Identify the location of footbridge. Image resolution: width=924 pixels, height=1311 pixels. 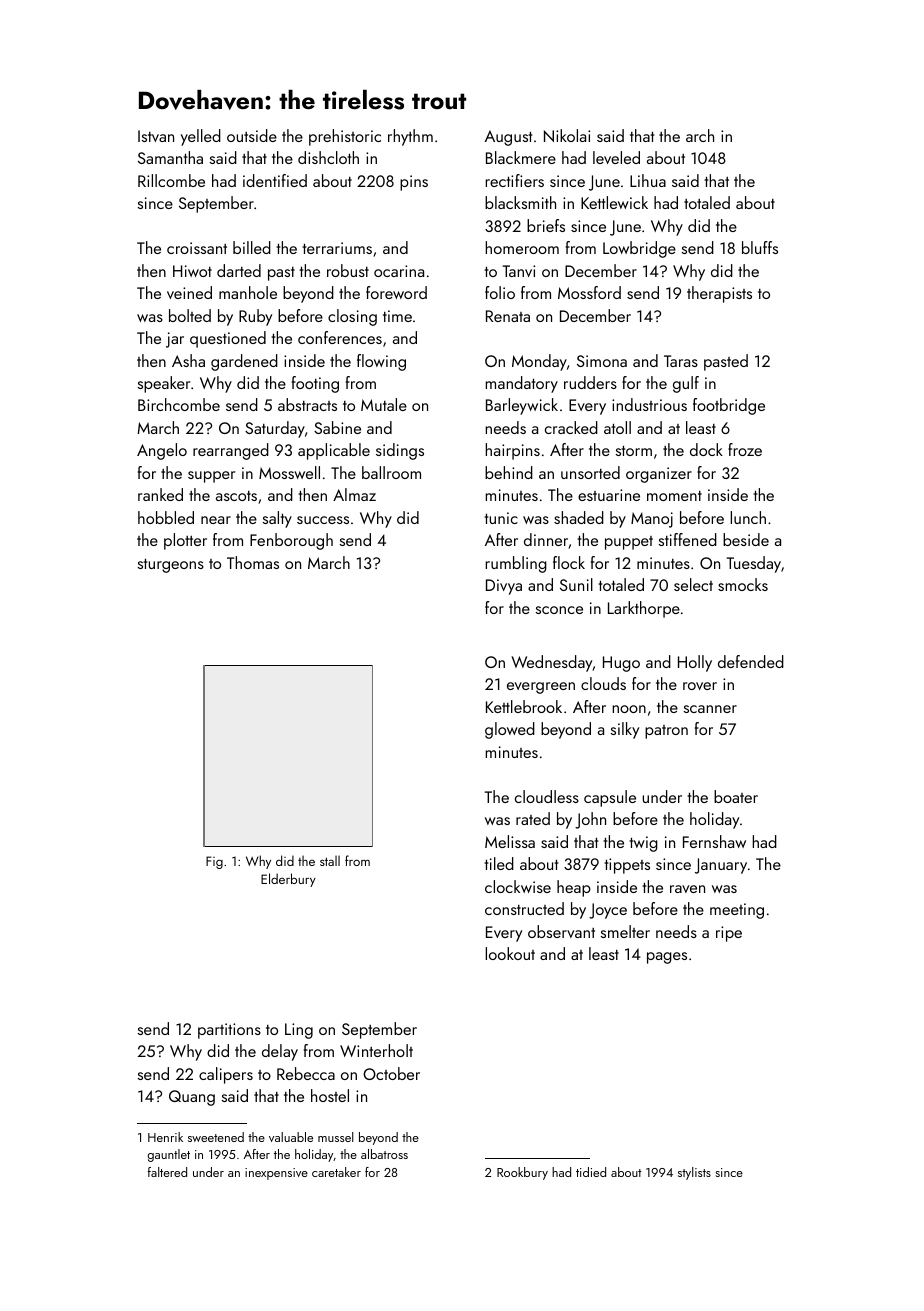
(729, 406).
